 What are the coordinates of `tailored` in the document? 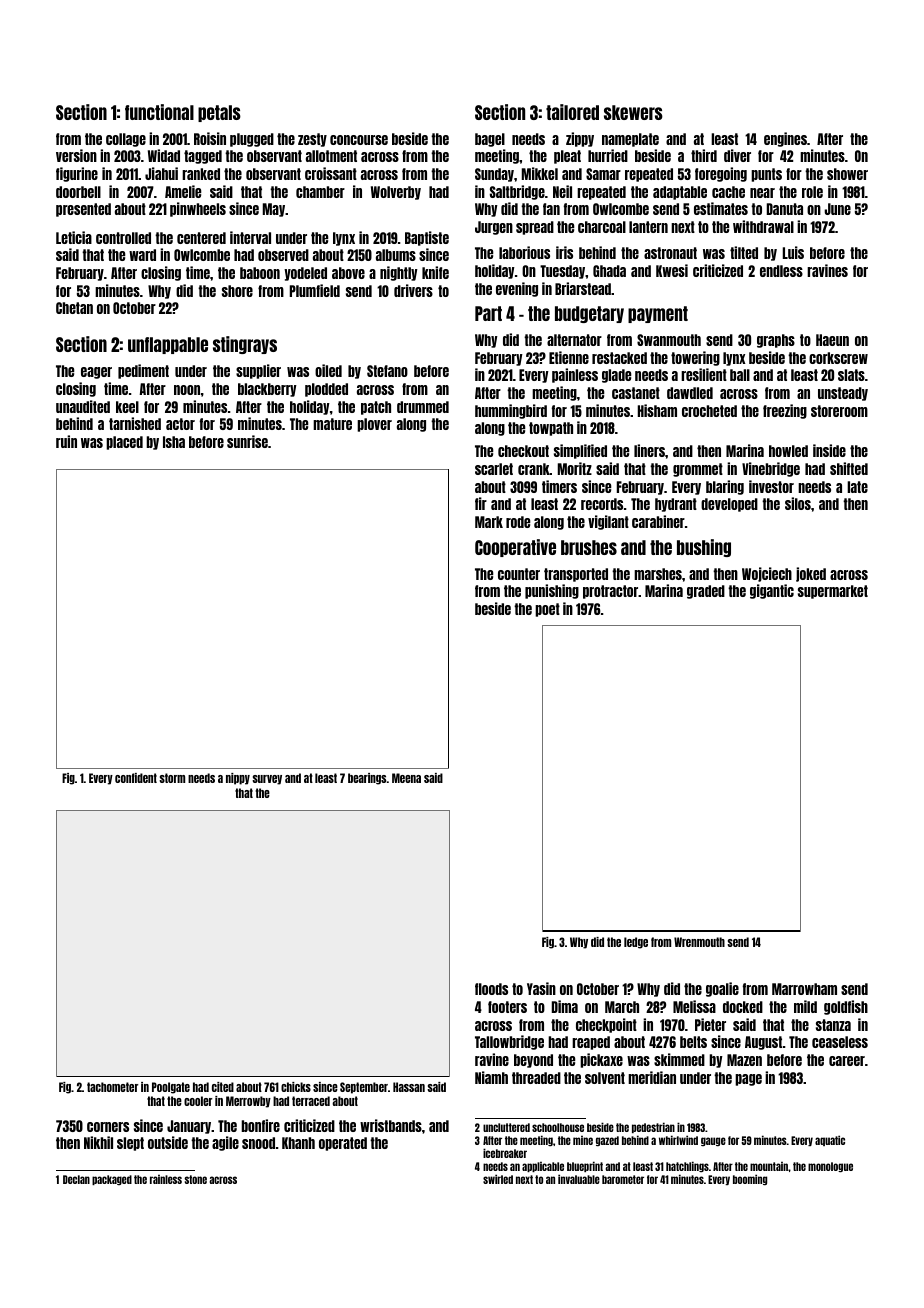 It's located at (572, 112).
